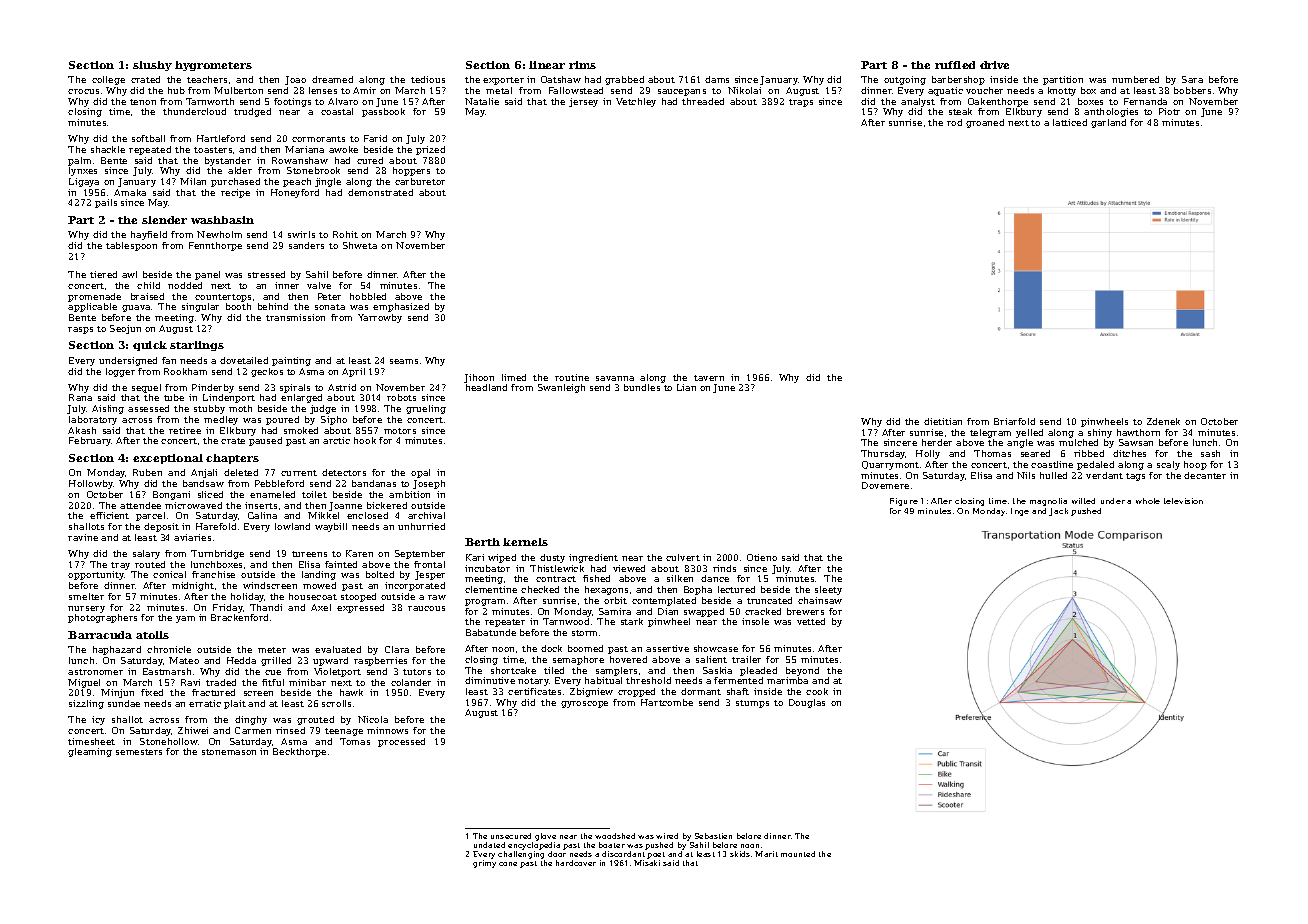  What do you see at coordinates (229, 752) in the screenshot?
I see `stonemason` at bounding box center [229, 752].
